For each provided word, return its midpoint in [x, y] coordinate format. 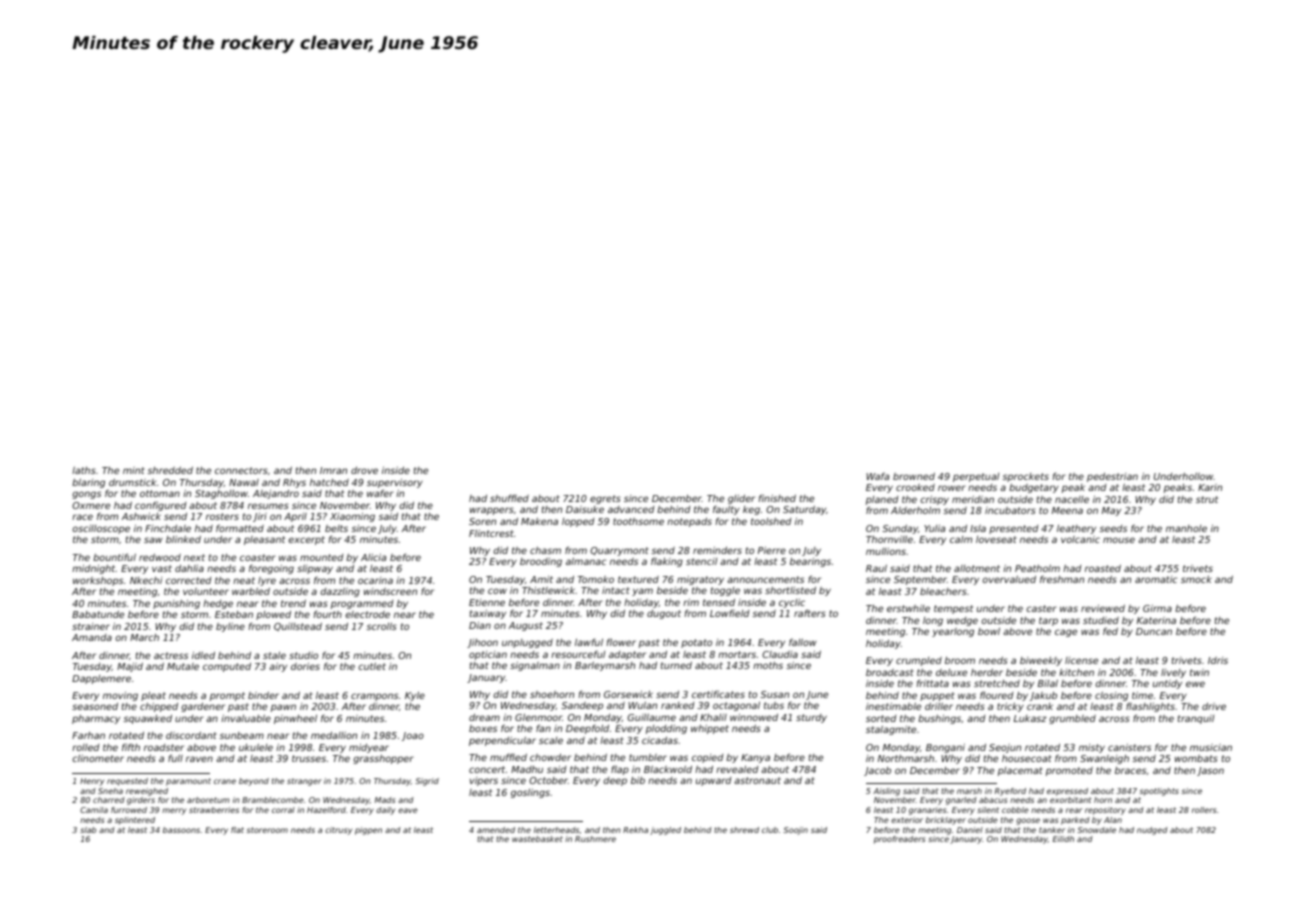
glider [741, 499]
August [526, 626]
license [1081, 660]
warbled [251, 591]
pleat [153, 696]
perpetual [976, 477]
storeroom [267, 830]
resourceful [578, 654]
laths [84, 470]
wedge [962, 621]
